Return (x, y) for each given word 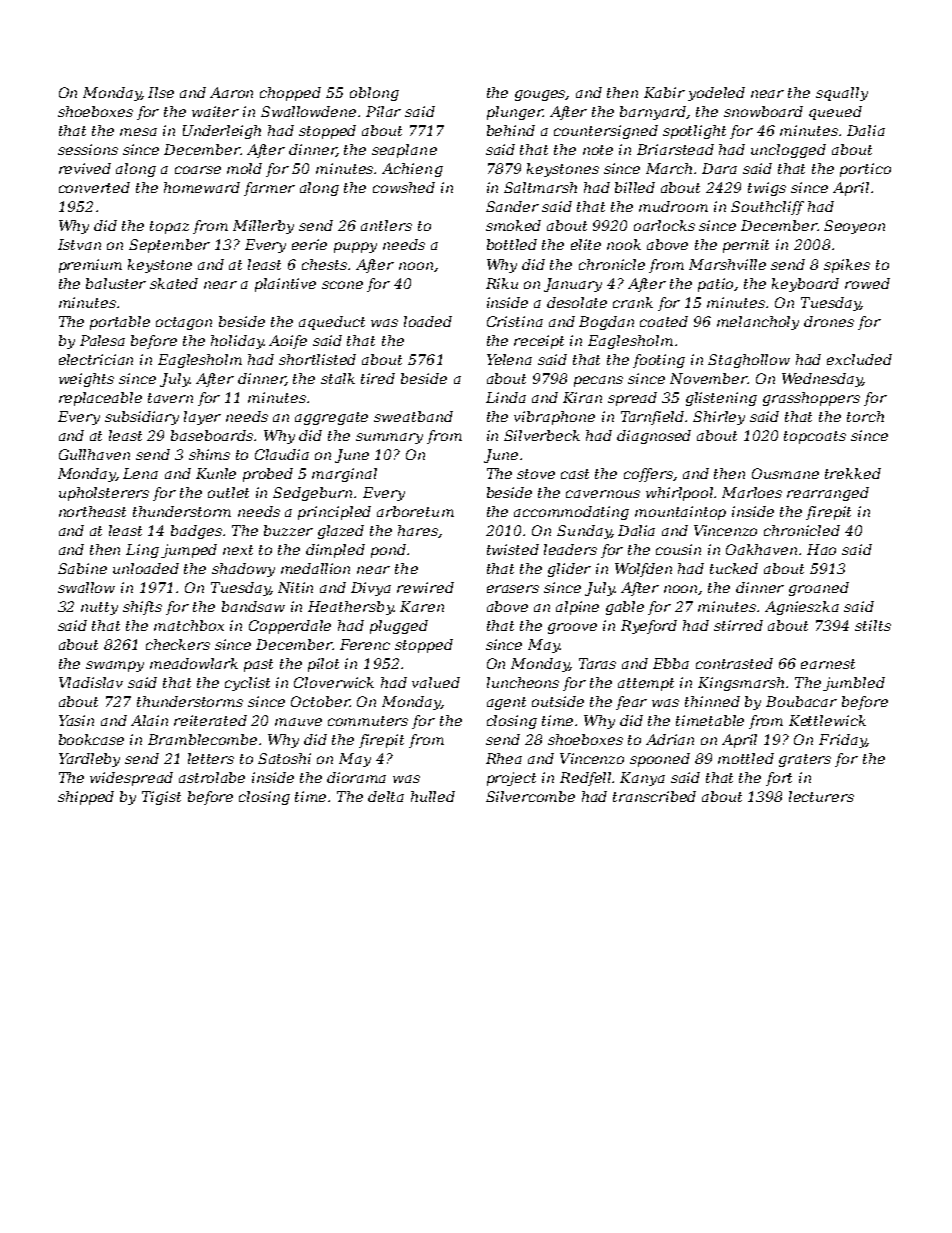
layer (202, 418)
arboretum (415, 511)
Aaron (231, 92)
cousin (678, 549)
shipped (86, 798)
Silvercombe (530, 796)
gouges (540, 95)
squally (842, 94)
